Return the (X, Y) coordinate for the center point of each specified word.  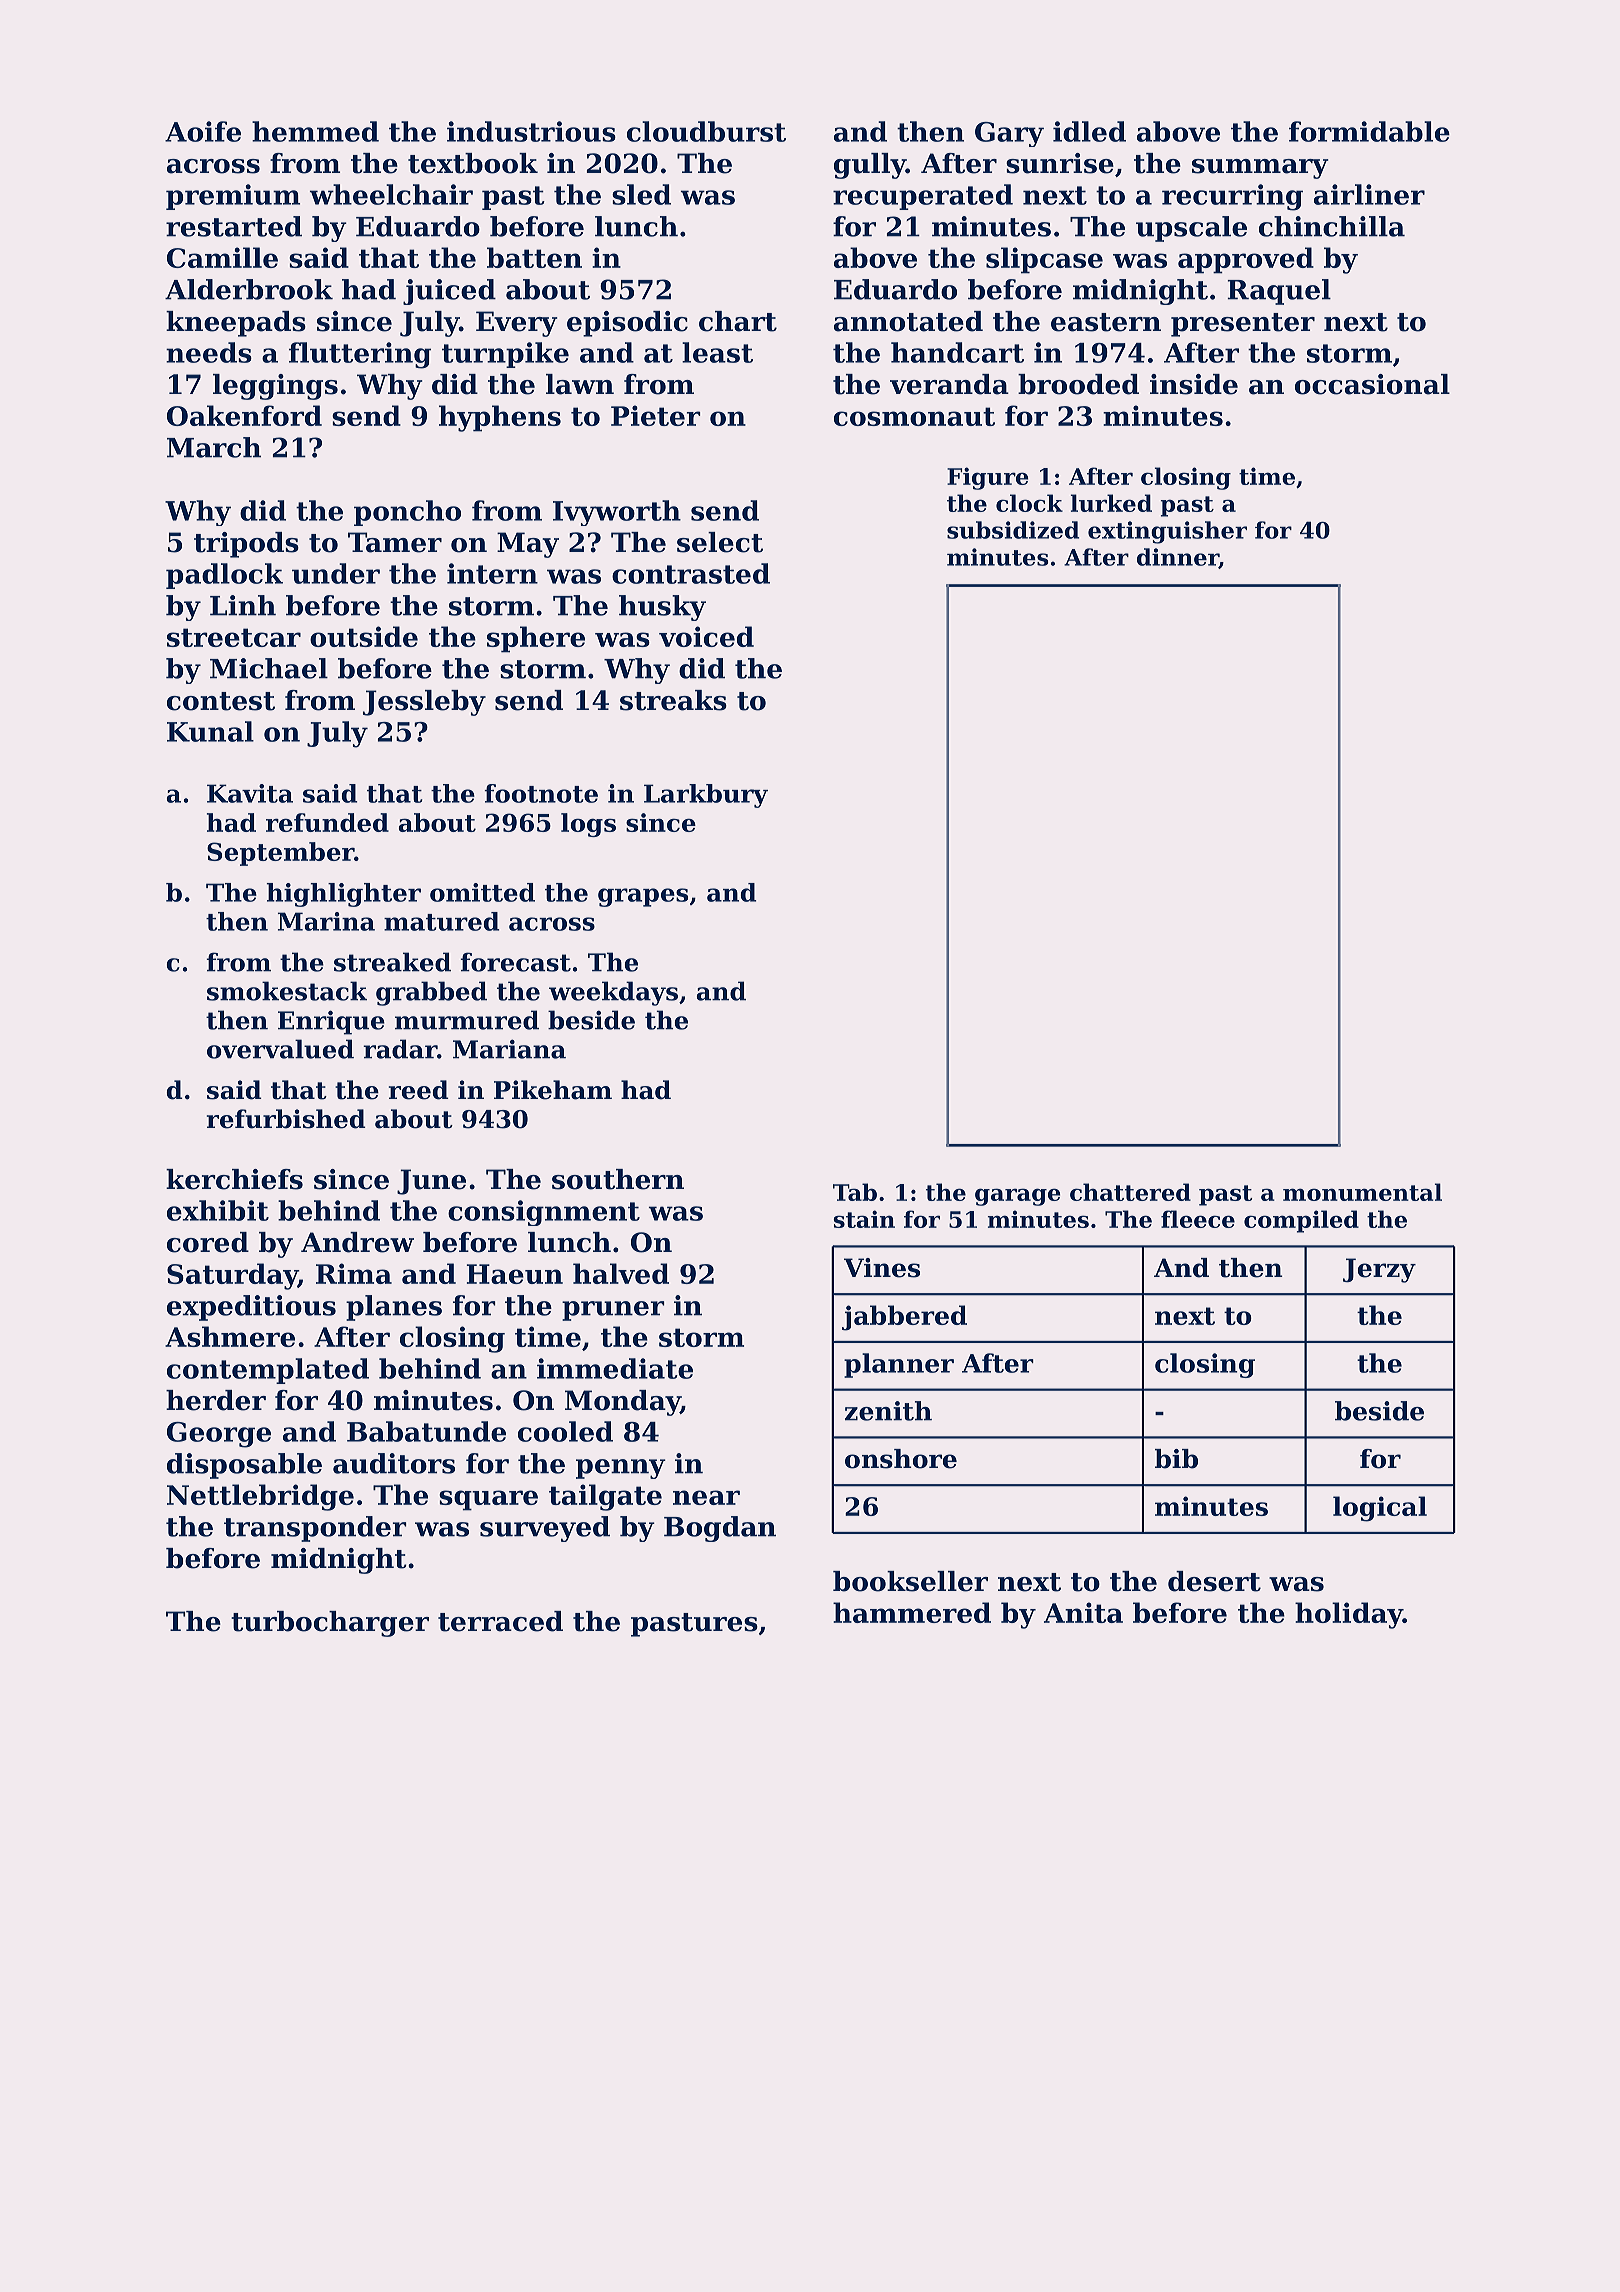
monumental (1362, 1192)
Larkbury (706, 796)
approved (1246, 260)
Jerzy (1379, 1270)
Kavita (250, 793)
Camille (222, 257)
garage (1017, 1197)
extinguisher (1167, 532)
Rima (354, 1273)
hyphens (500, 418)
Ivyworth (617, 513)
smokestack (287, 991)
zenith (888, 1411)
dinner (1178, 558)
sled (641, 194)
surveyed (545, 1529)
